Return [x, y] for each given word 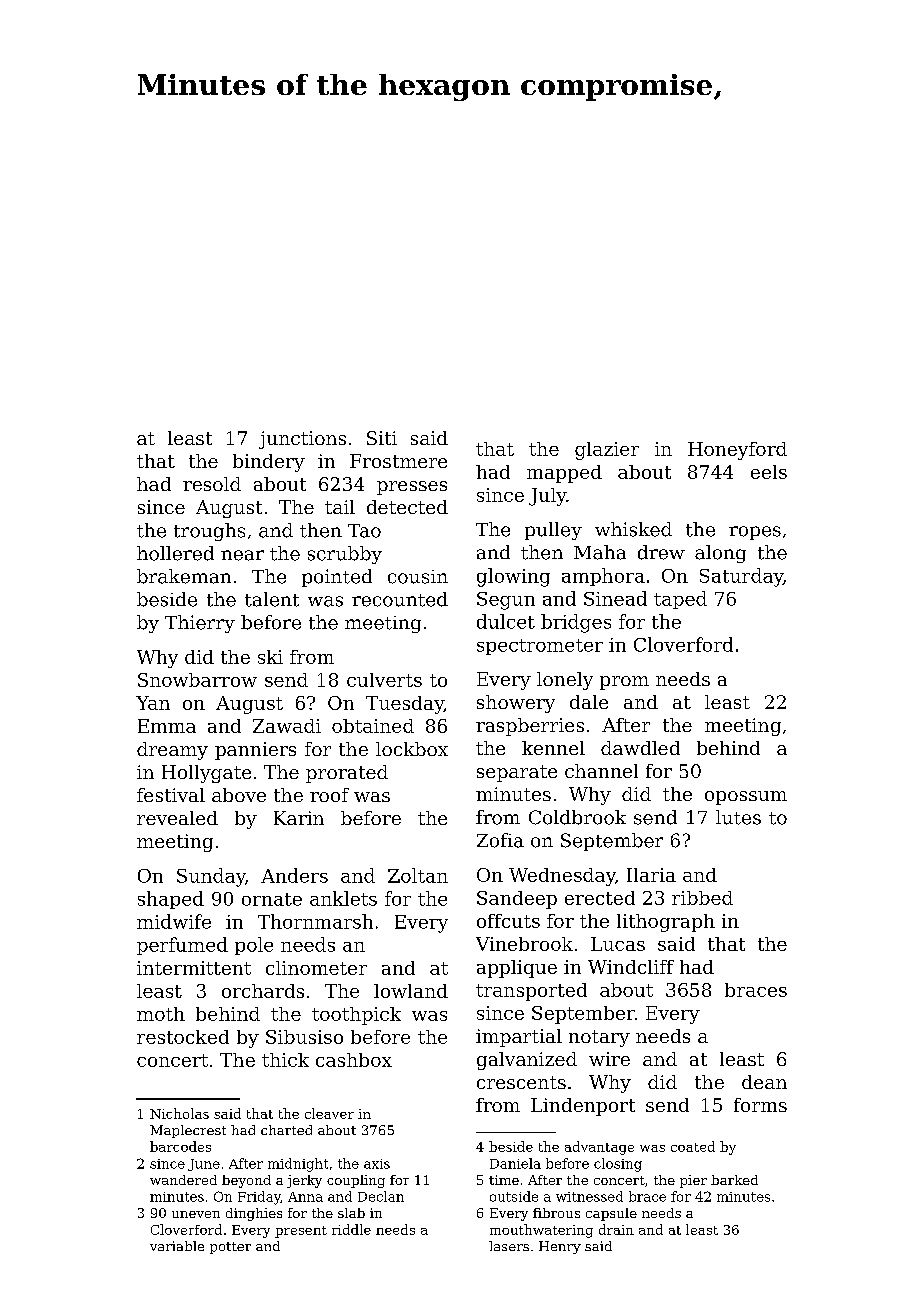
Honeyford [737, 451]
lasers [509, 1246]
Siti [382, 438]
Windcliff [631, 967]
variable [177, 1246]
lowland [411, 991]
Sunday [211, 877]
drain [616, 1229]
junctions [302, 440]
